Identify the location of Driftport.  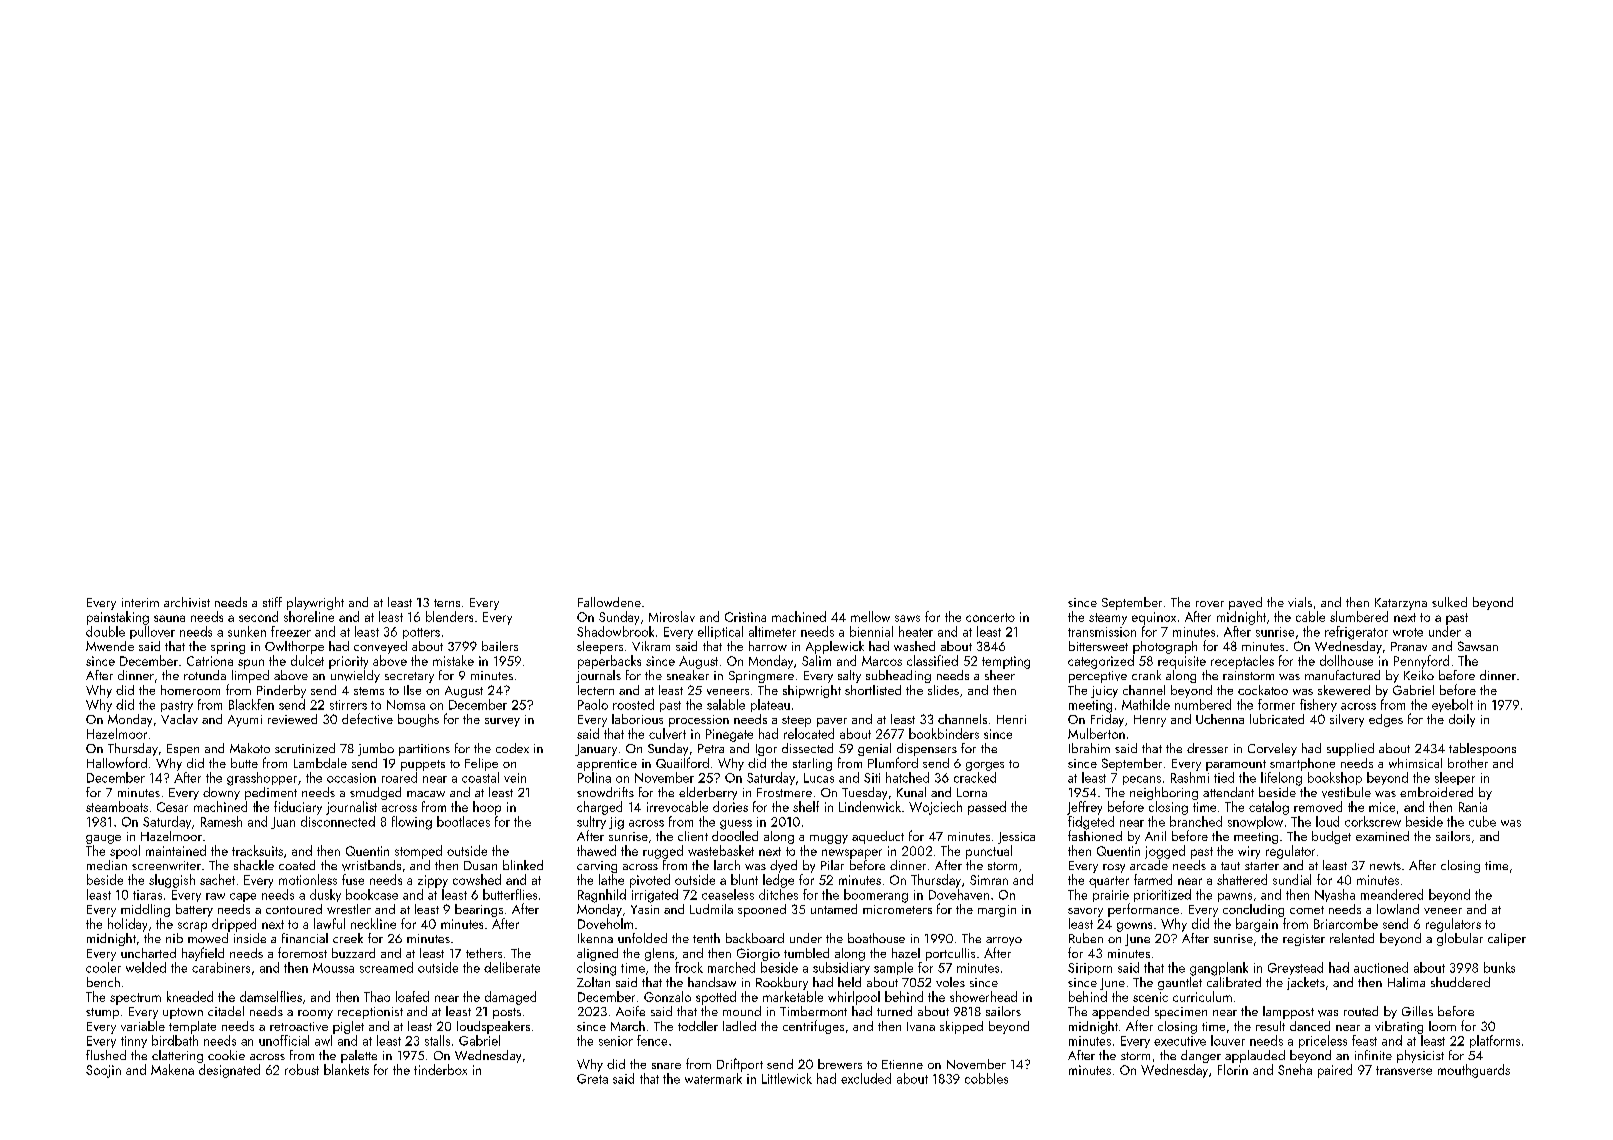
(740, 1065).
